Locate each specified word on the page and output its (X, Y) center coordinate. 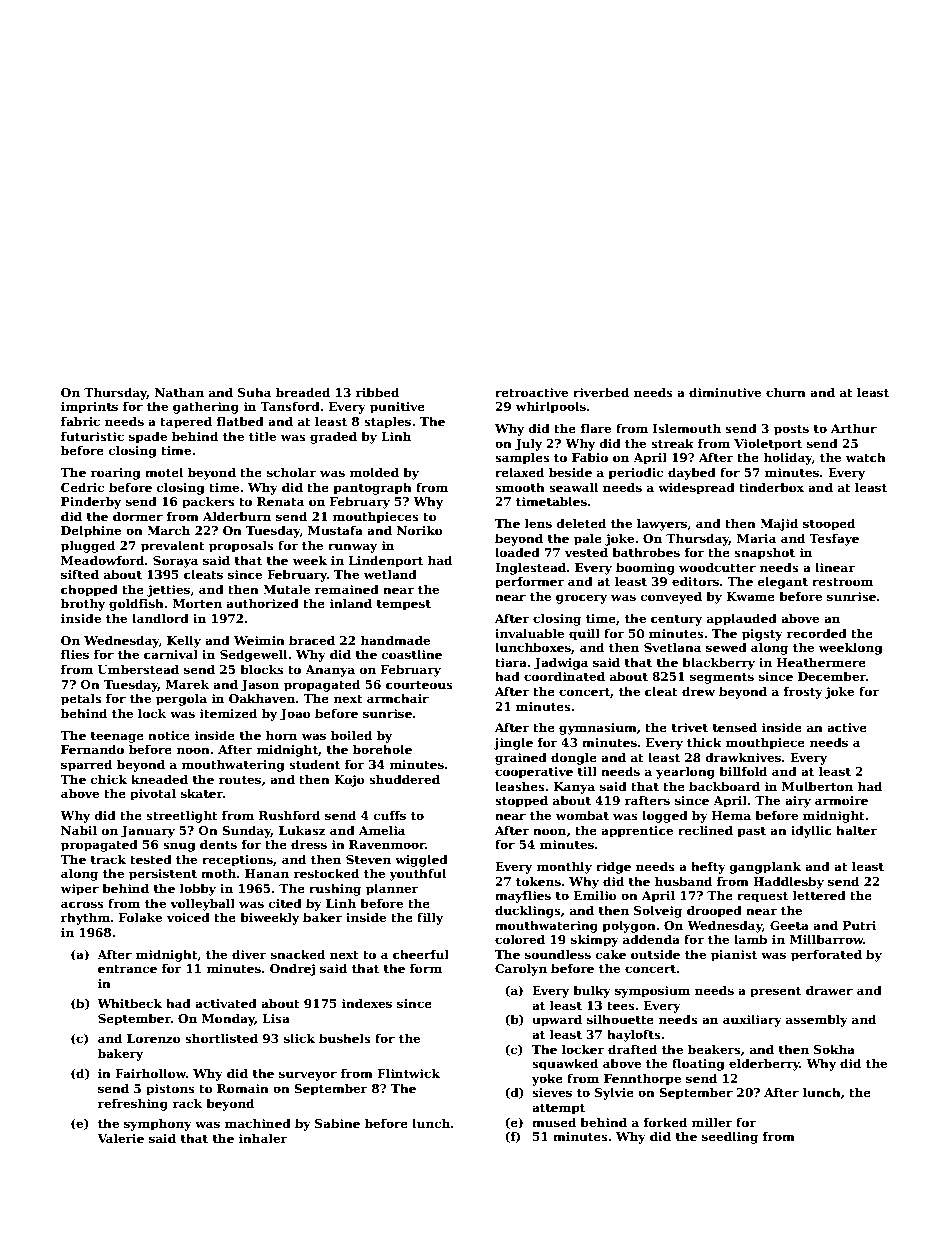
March (168, 530)
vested (586, 552)
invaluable (529, 633)
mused (554, 1122)
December (832, 676)
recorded (817, 633)
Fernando (92, 749)
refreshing (133, 1104)
